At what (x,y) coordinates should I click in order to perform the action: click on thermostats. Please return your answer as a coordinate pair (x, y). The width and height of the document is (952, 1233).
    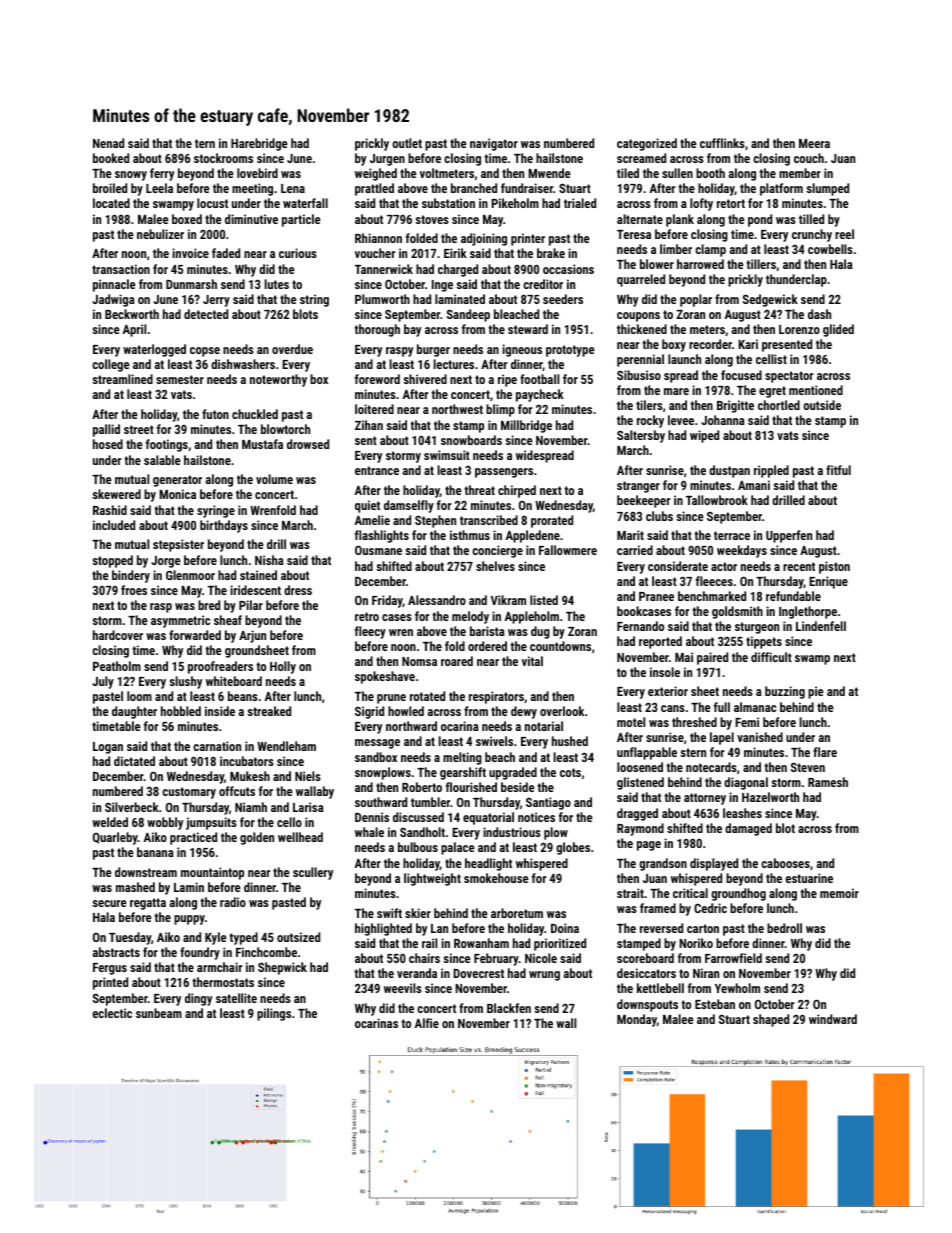
    Looking at the image, I should click on (223, 982).
